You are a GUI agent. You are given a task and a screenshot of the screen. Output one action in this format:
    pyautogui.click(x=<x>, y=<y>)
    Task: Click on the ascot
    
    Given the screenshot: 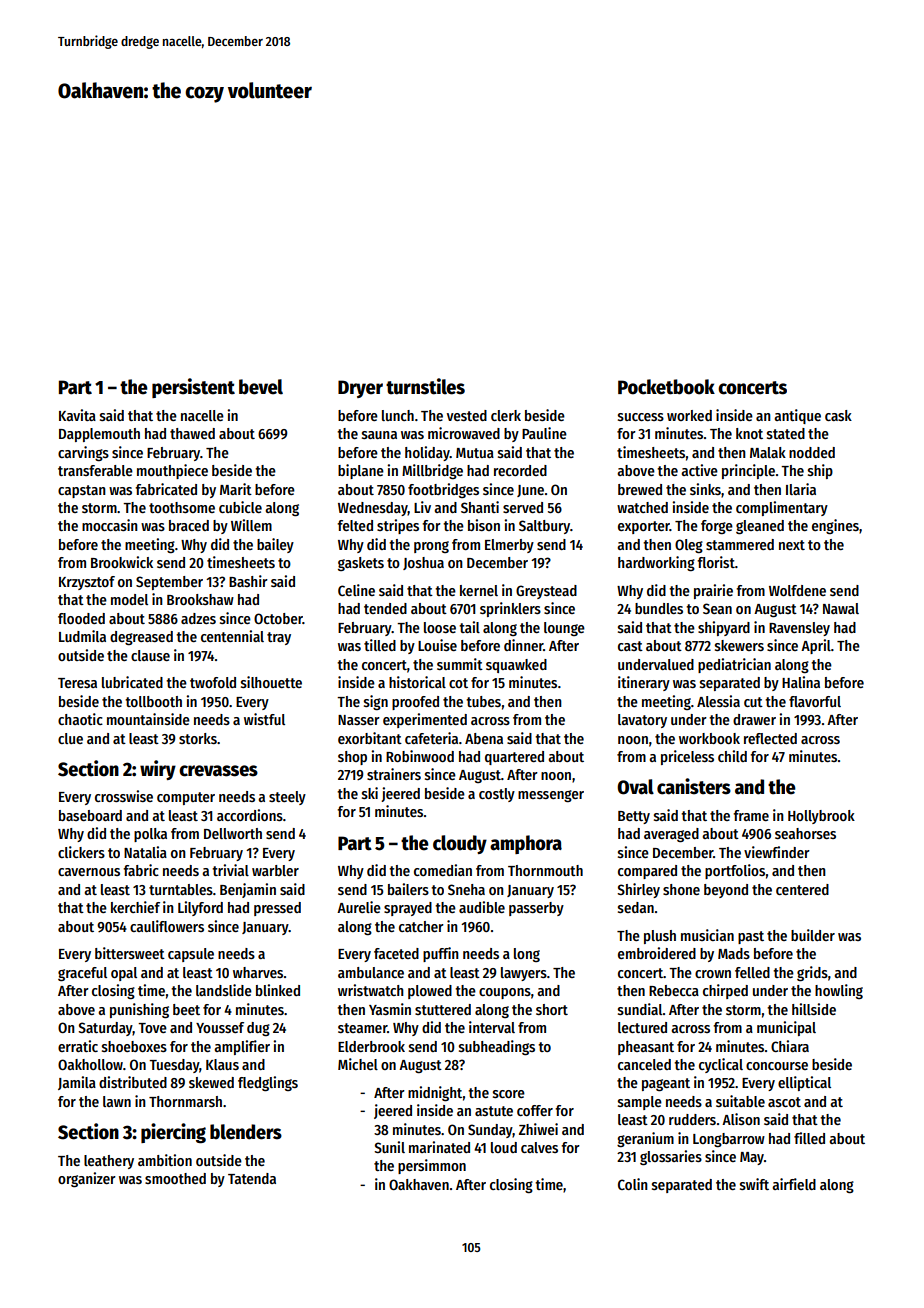 What is the action you would take?
    pyautogui.click(x=784, y=1102)
